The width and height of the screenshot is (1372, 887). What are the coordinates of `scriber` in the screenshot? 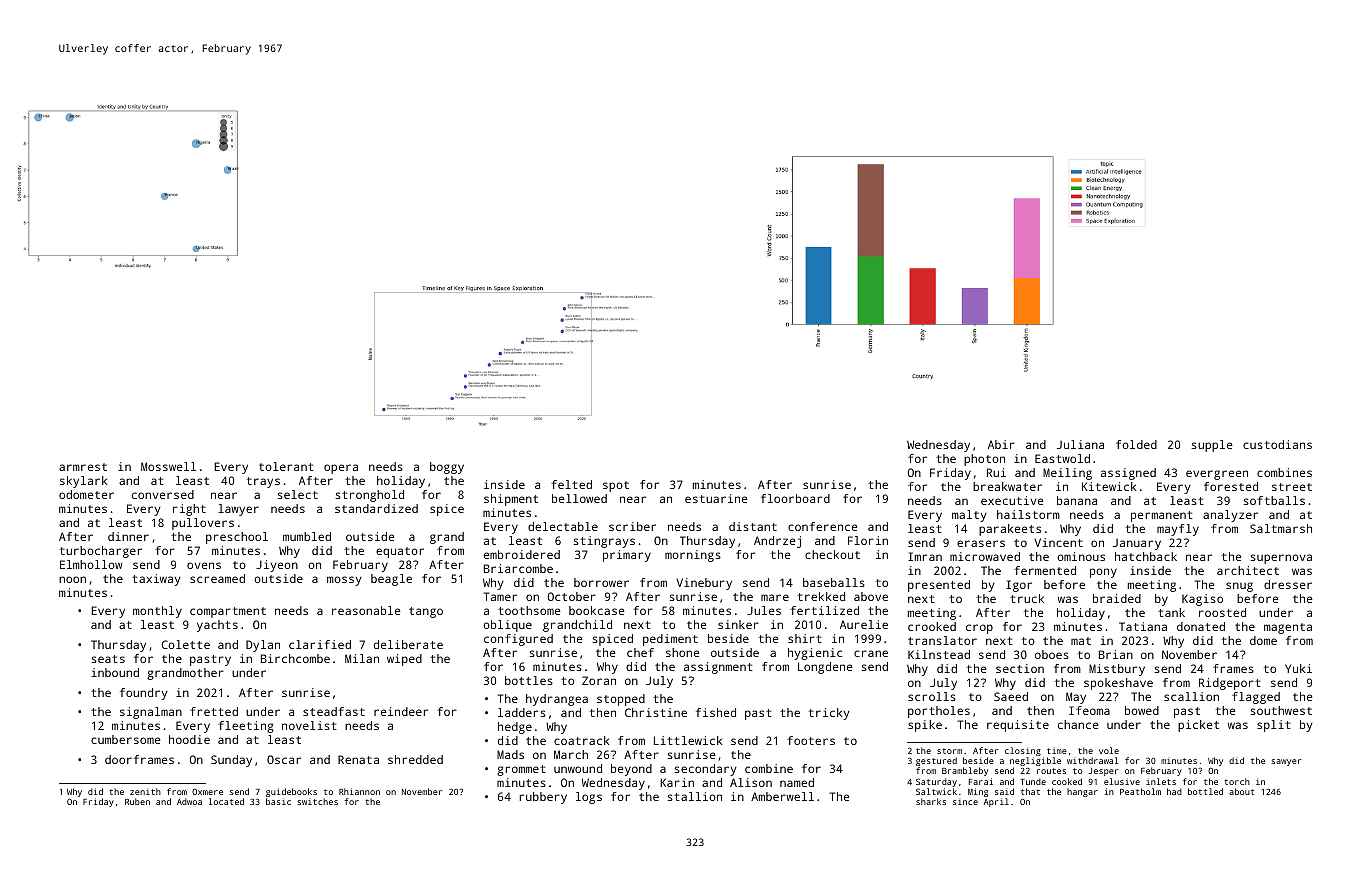 It's located at (632, 526).
